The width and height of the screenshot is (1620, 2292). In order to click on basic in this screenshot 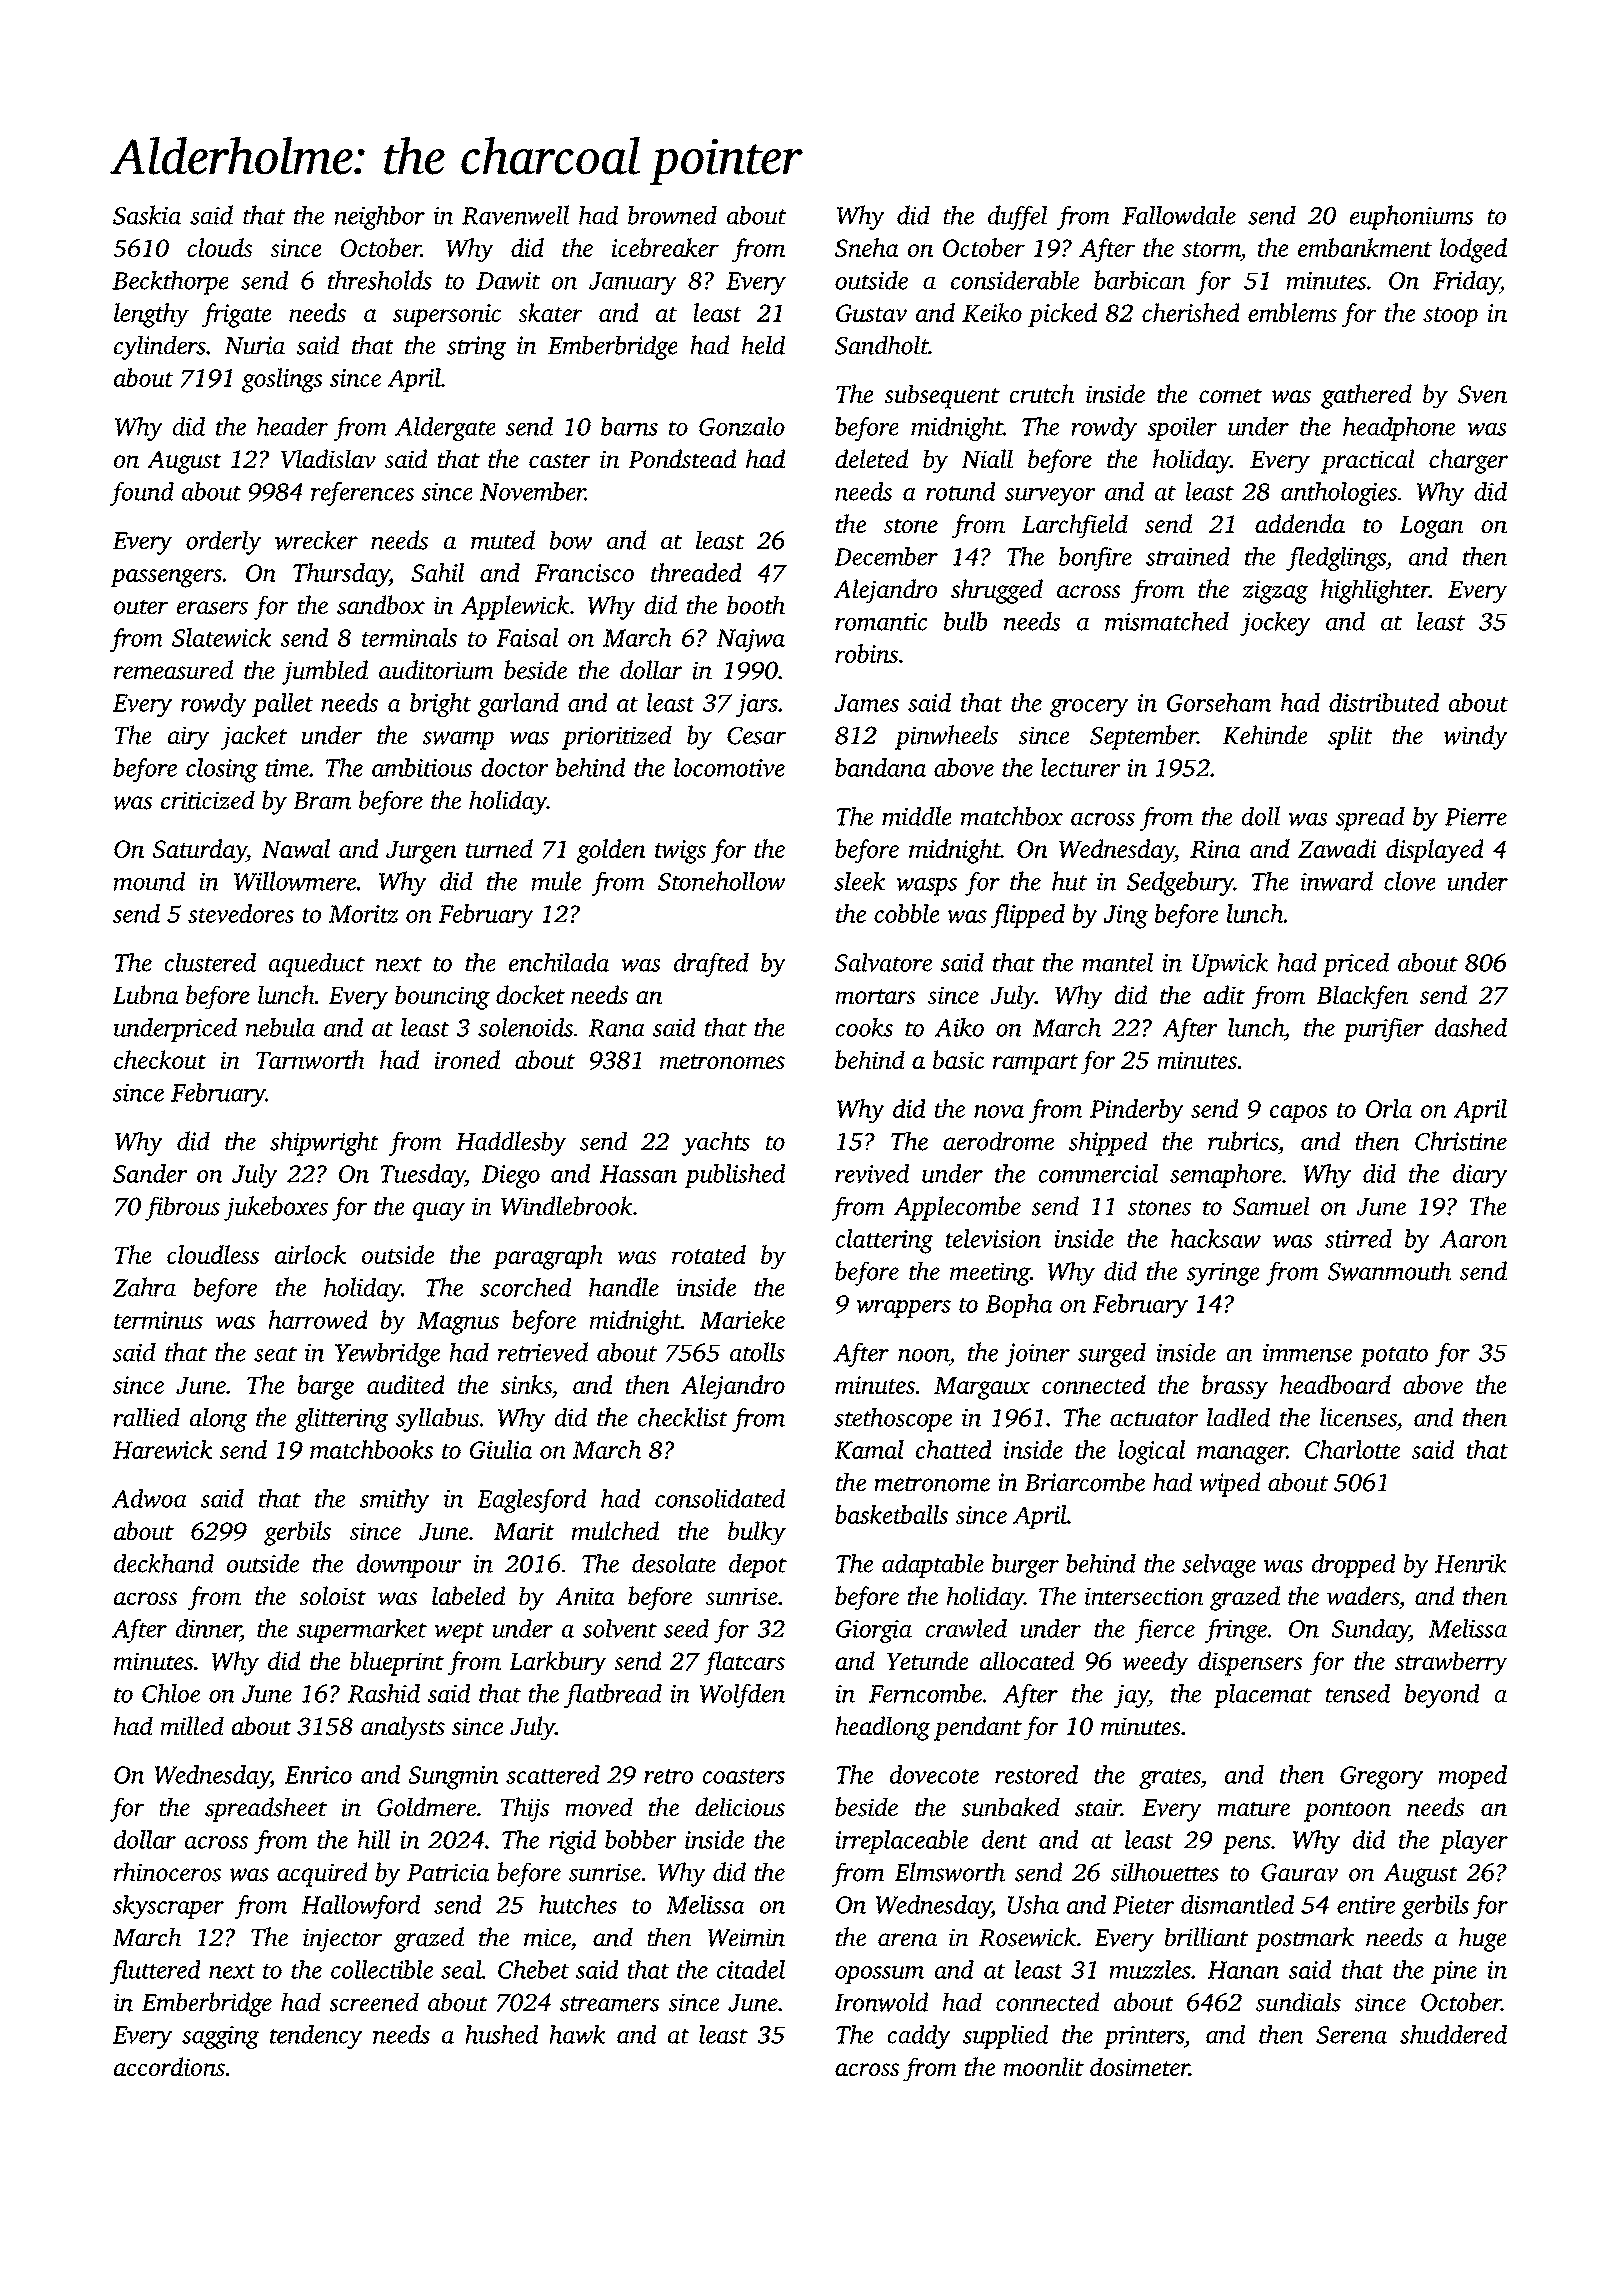, I will do `click(958, 1059)`.
